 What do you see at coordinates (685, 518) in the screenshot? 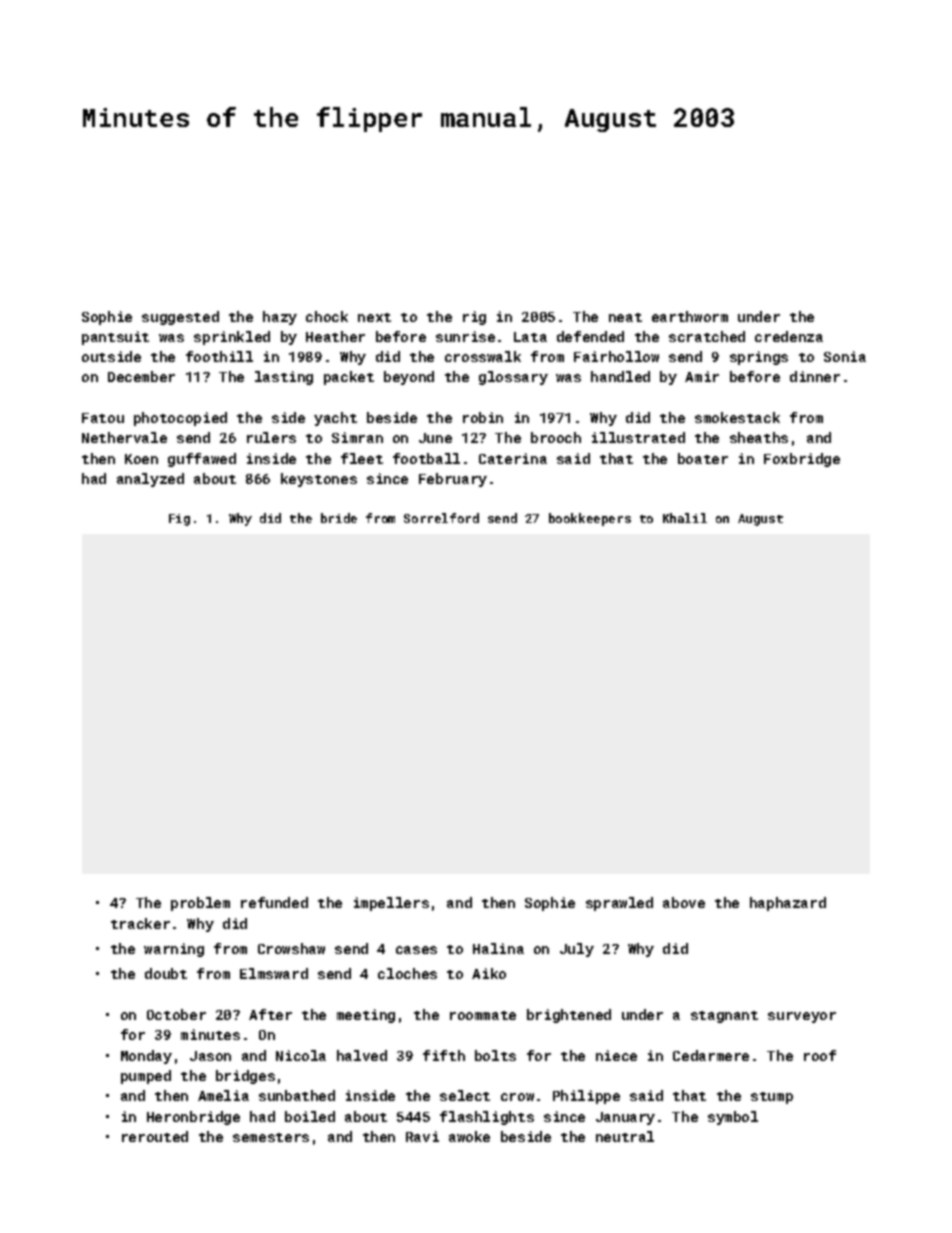
I see `Khalil` at bounding box center [685, 518].
